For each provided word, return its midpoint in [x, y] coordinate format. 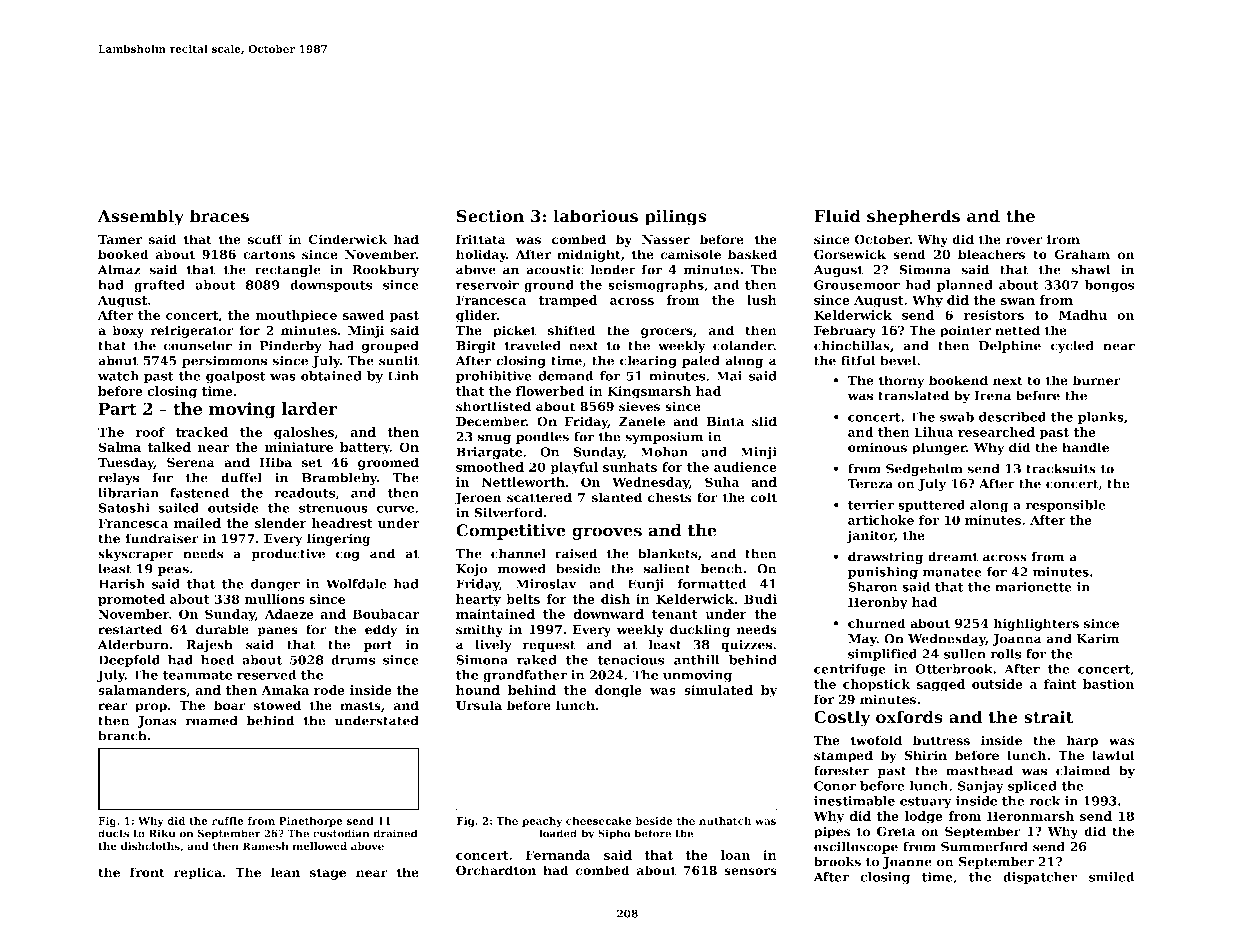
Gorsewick [850, 254]
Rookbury [385, 270]
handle [1085, 447]
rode [329, 690]
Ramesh [266, 846]
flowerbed [550, 391]
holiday [481, 255]
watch [118, 376]
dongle [618, 691]
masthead [979, 770]
